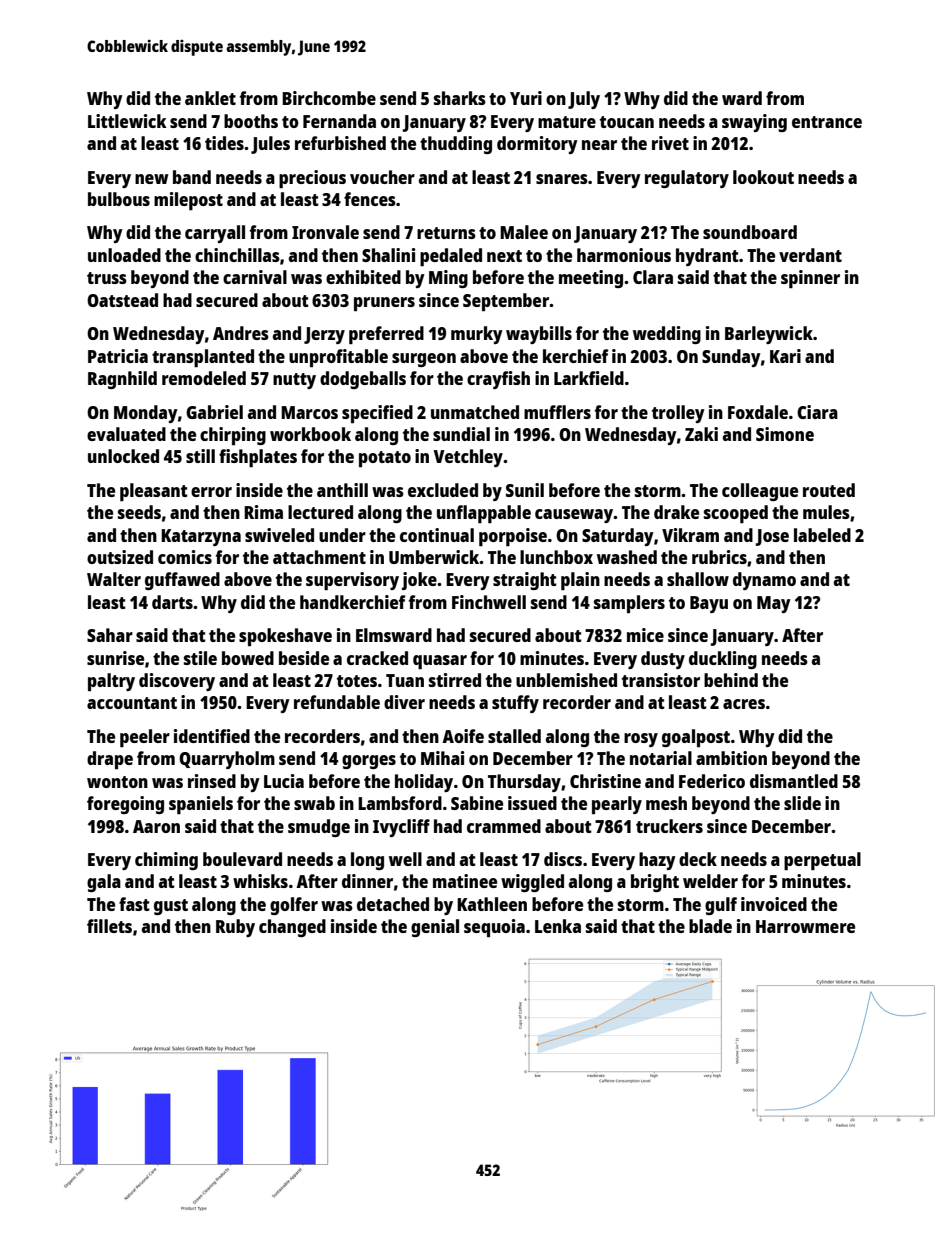 This screenshot has width=952, height=1233. I want to click on refundable, so click(337, 702).
